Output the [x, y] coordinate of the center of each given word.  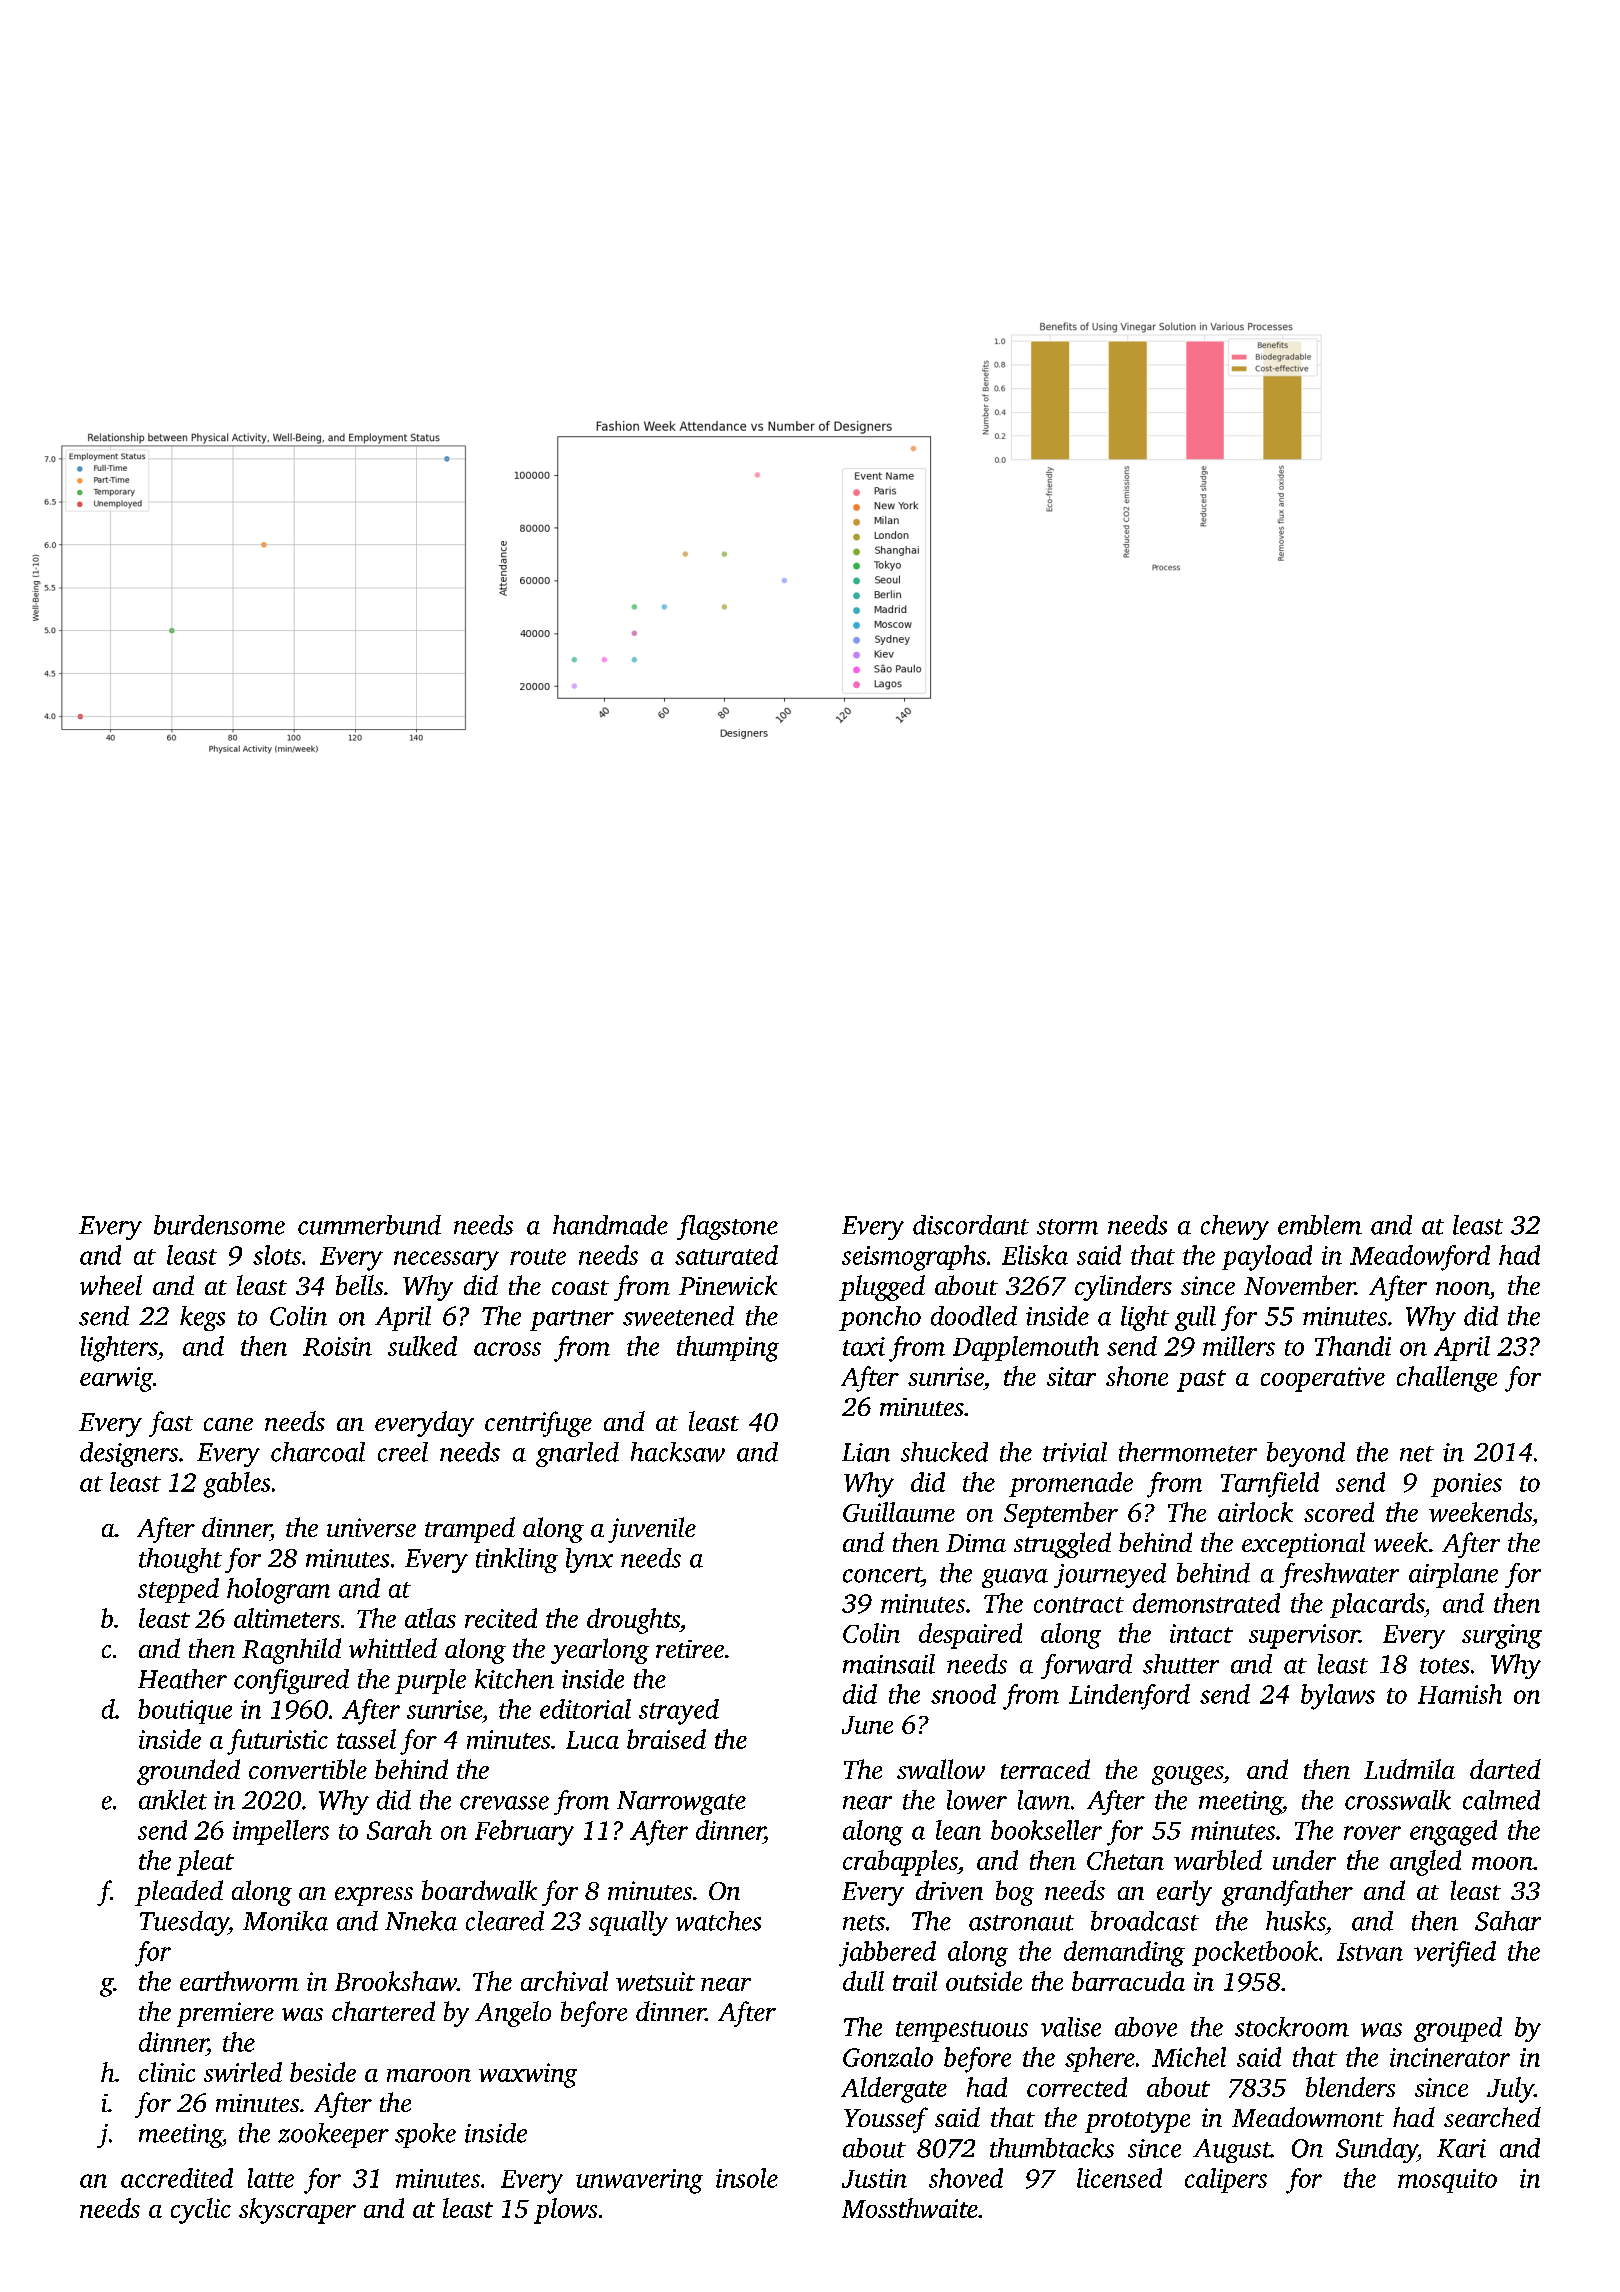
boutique [185, 1711]
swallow [941, 1769]
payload [1267, 1258]
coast [580, 1287]
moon [1502, 1863]
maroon [429, 2075]
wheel [111, 1285]
